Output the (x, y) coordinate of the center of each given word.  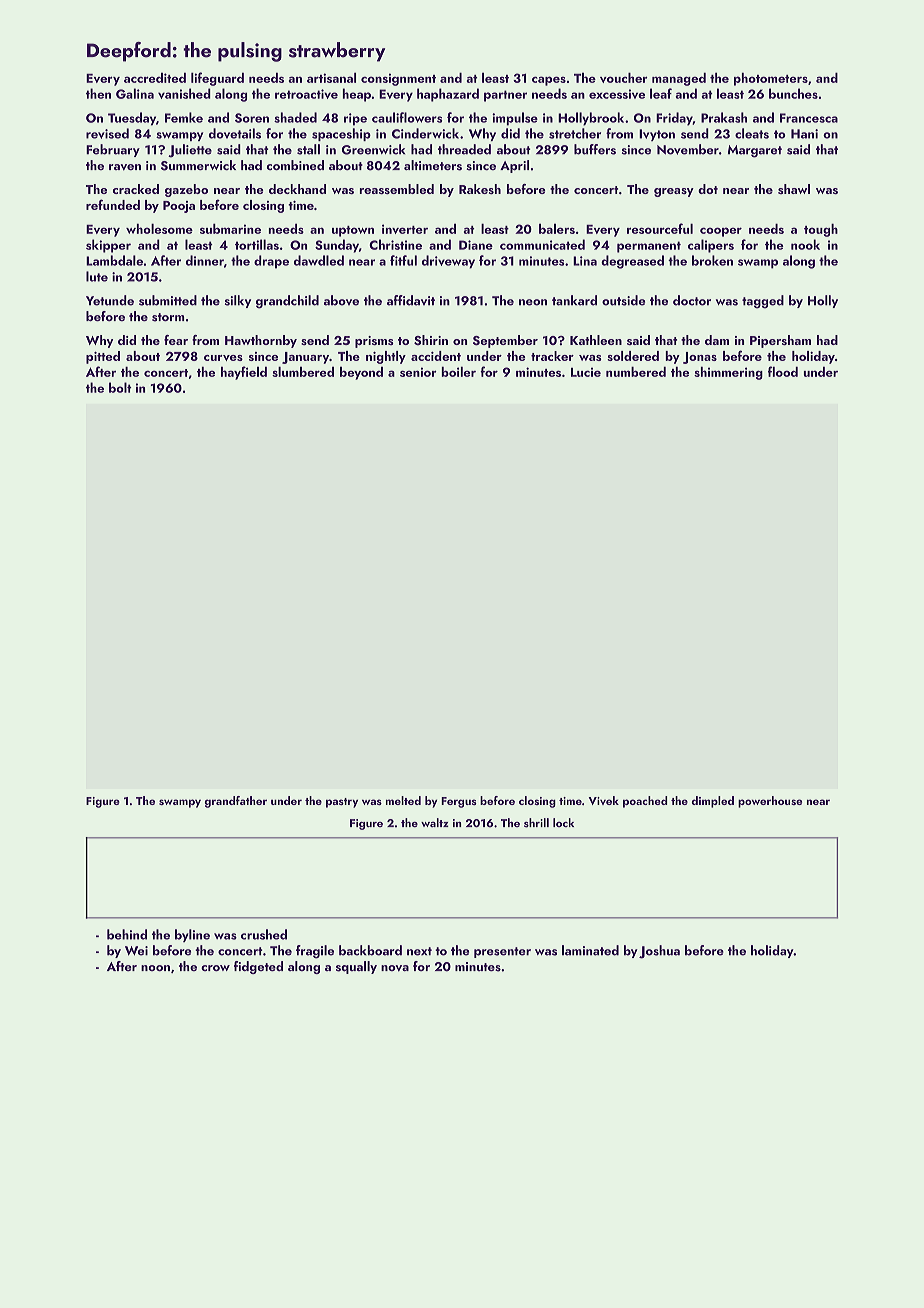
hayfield (244, 373)
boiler (458, 372)
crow (215, 968)
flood (783, 371)
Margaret (755, 151)
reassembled (397, 189)
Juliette (190, 151)
